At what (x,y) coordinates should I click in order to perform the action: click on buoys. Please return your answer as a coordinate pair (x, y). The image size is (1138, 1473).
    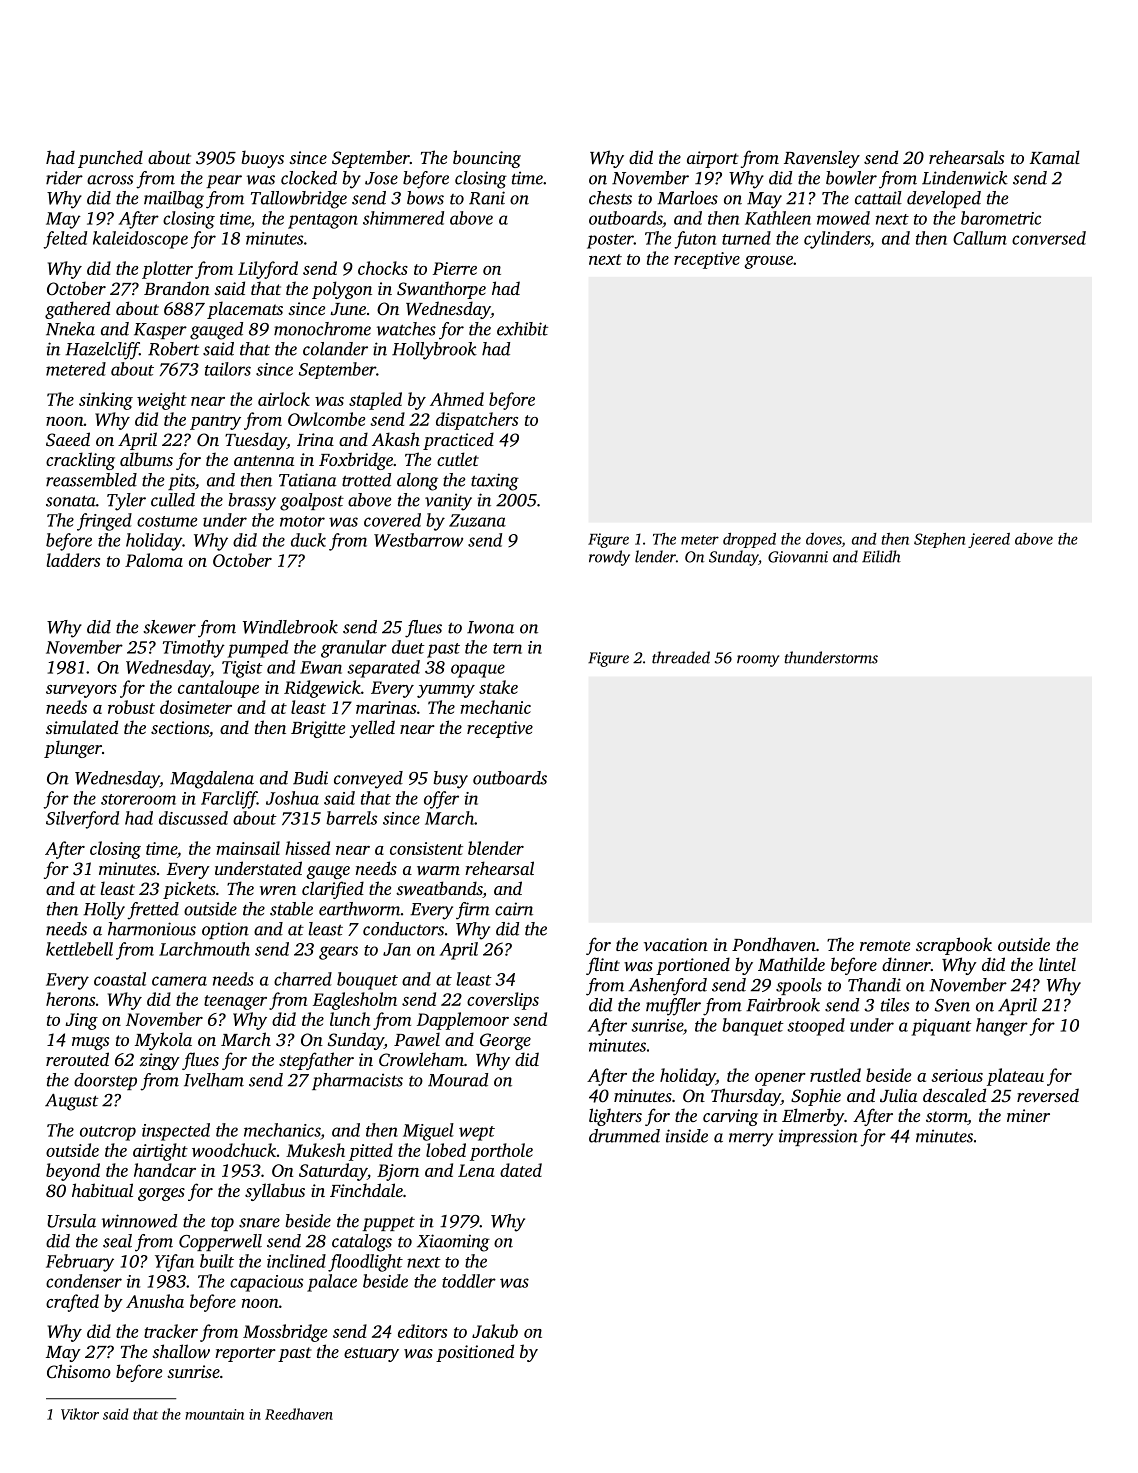
    Looking at the image, I should click on (262, 159).
